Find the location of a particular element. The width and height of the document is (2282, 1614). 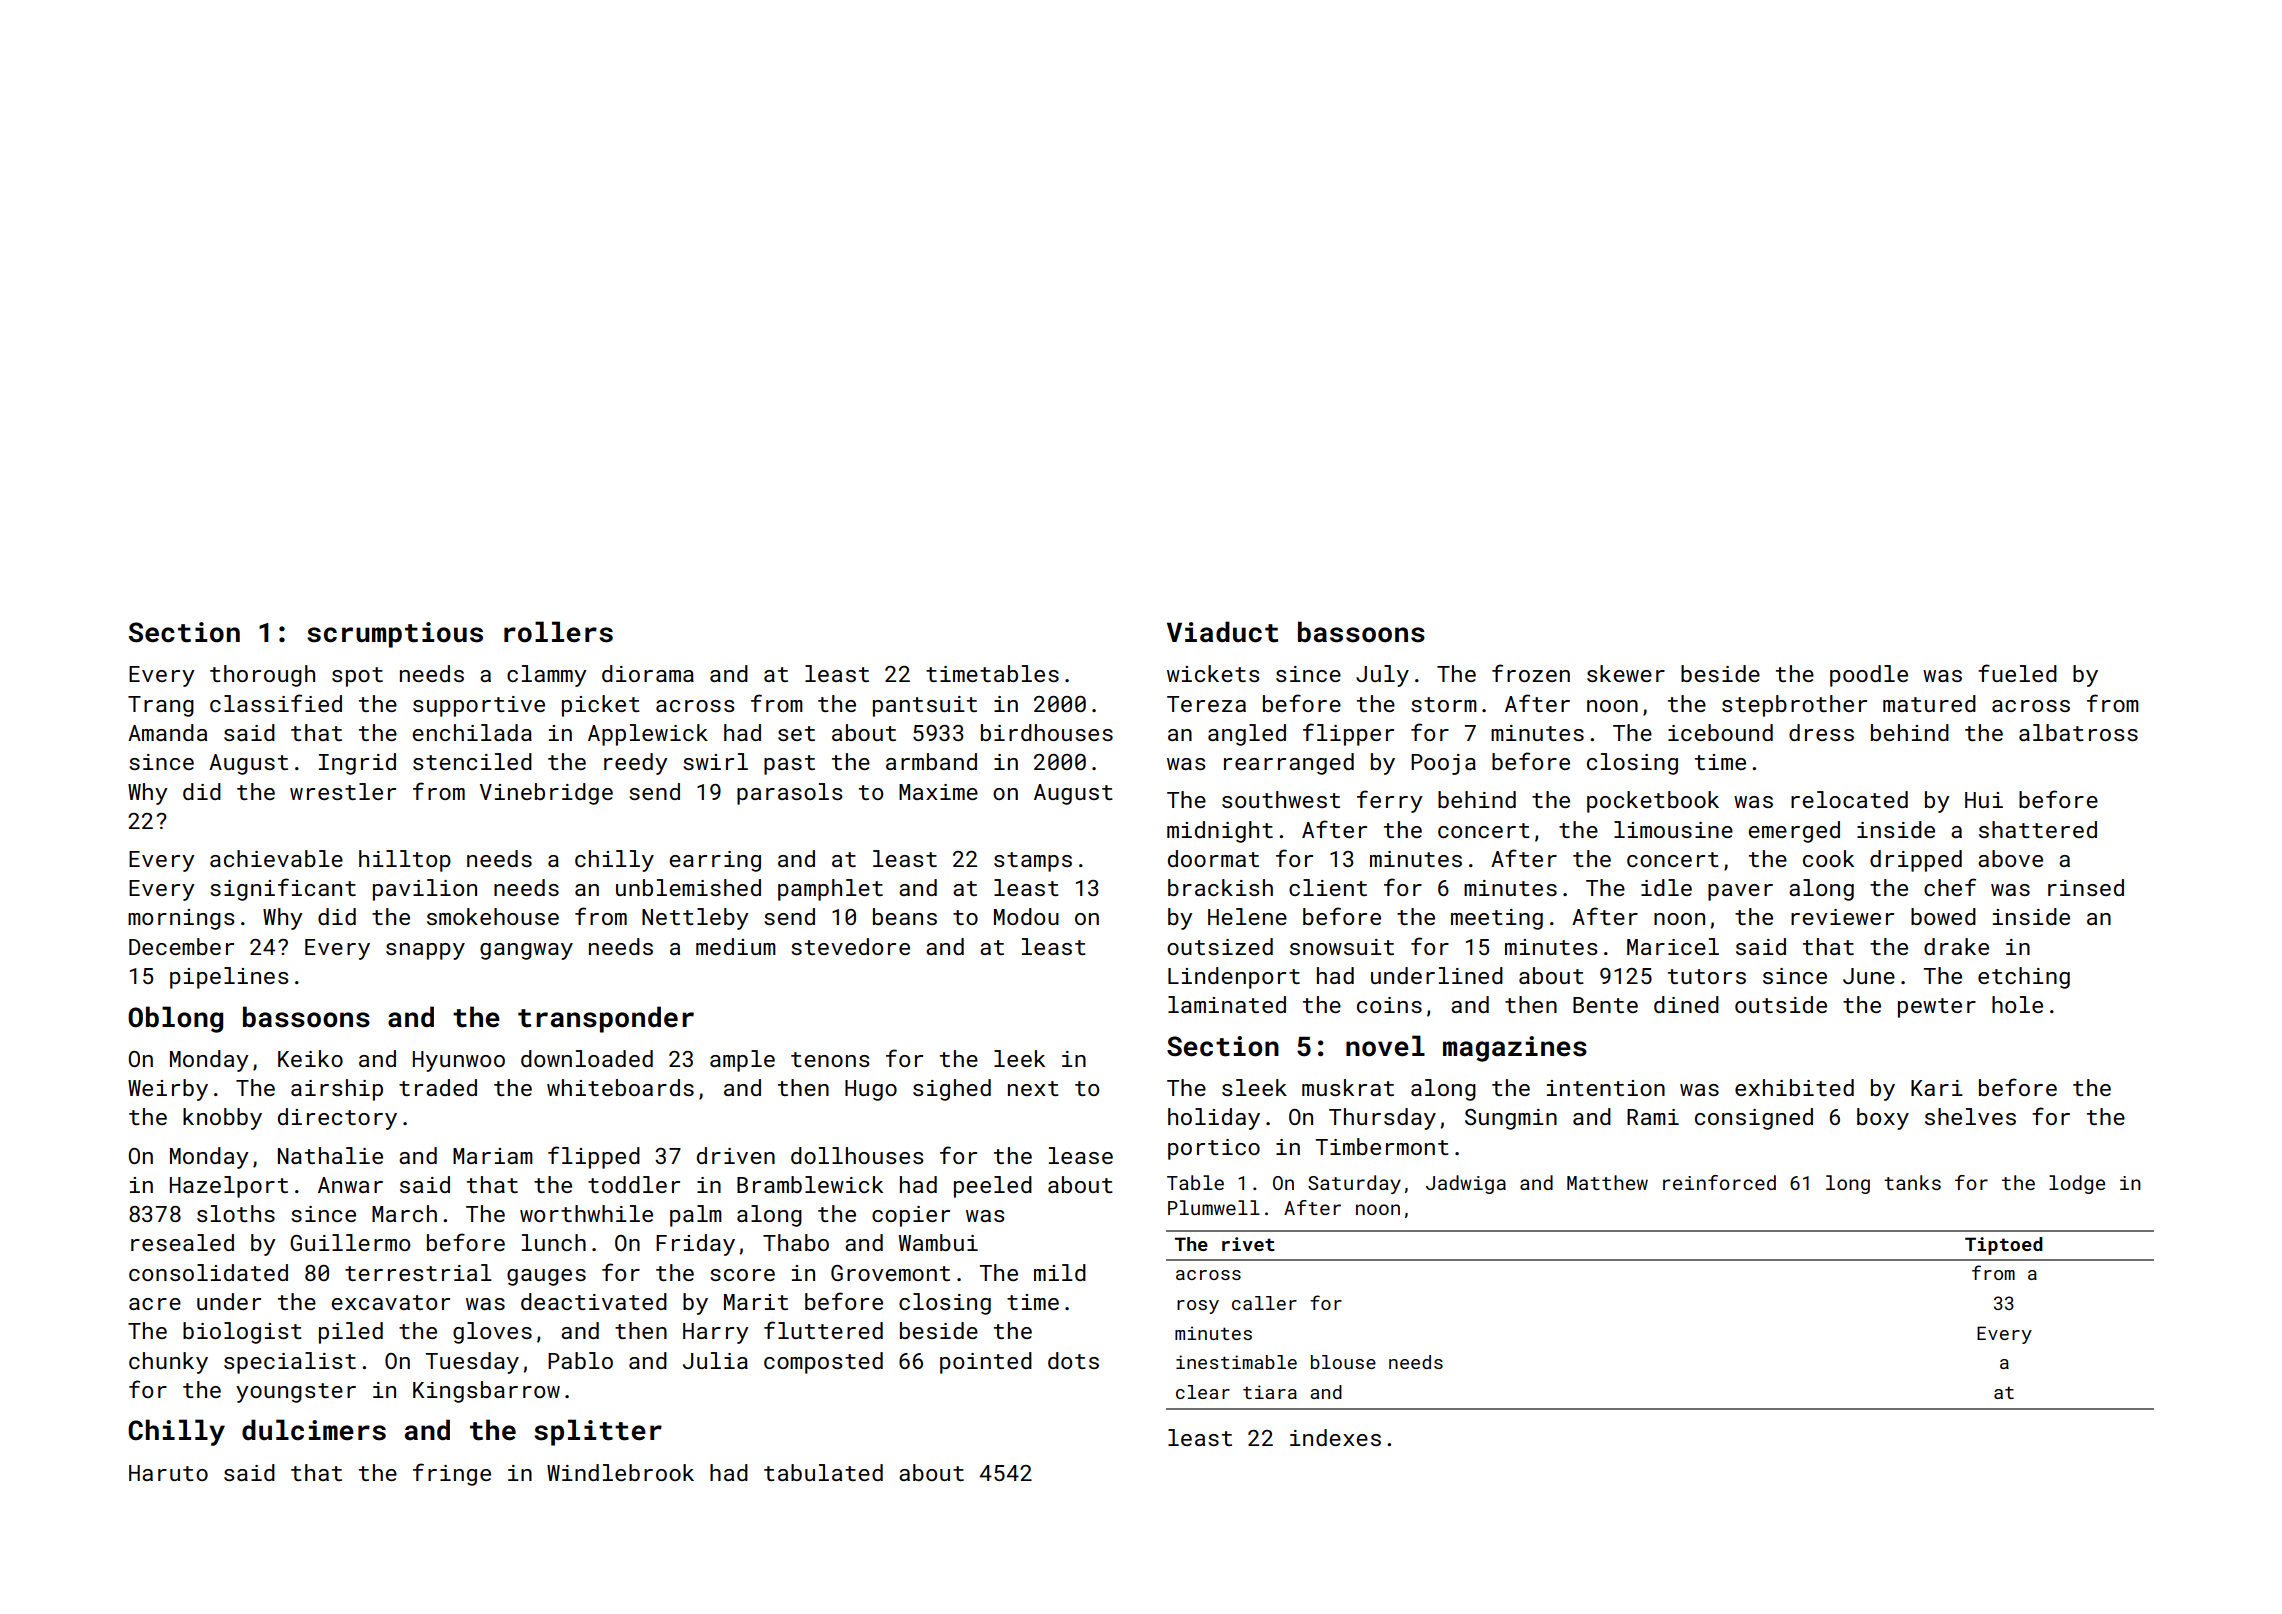

Matthew is located at coordinates (1607, 1182).
